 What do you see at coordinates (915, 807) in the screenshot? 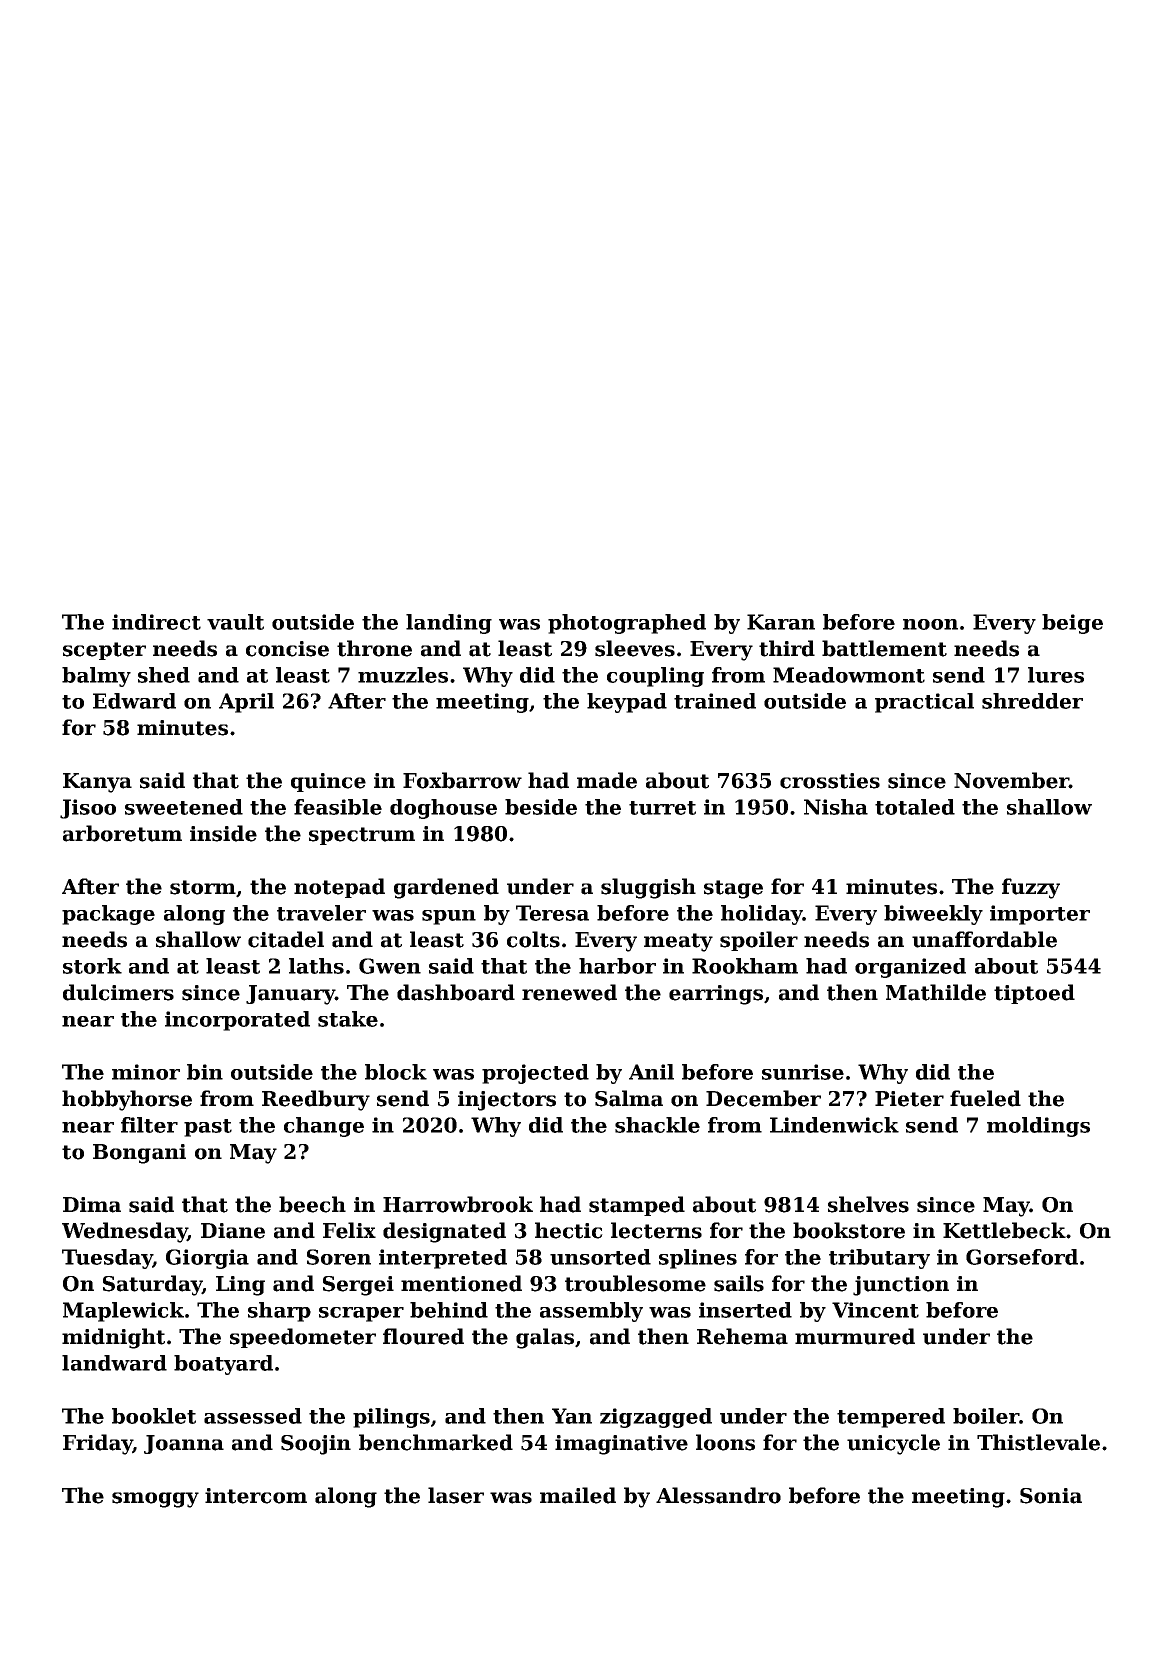
I see `totaled` at bounding box center [915, 807].
